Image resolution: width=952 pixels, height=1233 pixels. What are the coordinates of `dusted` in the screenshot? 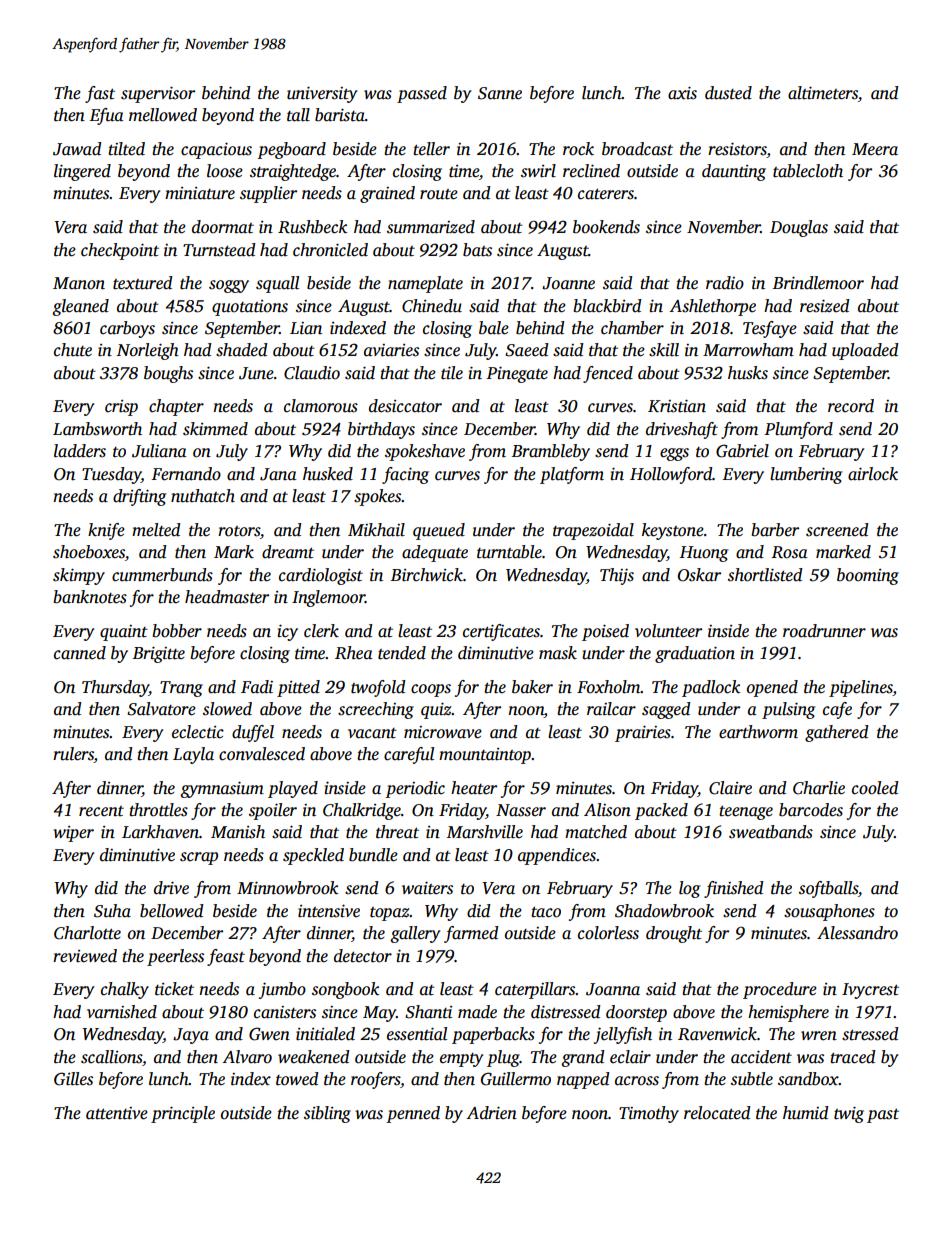 It's located at (728, 93).
